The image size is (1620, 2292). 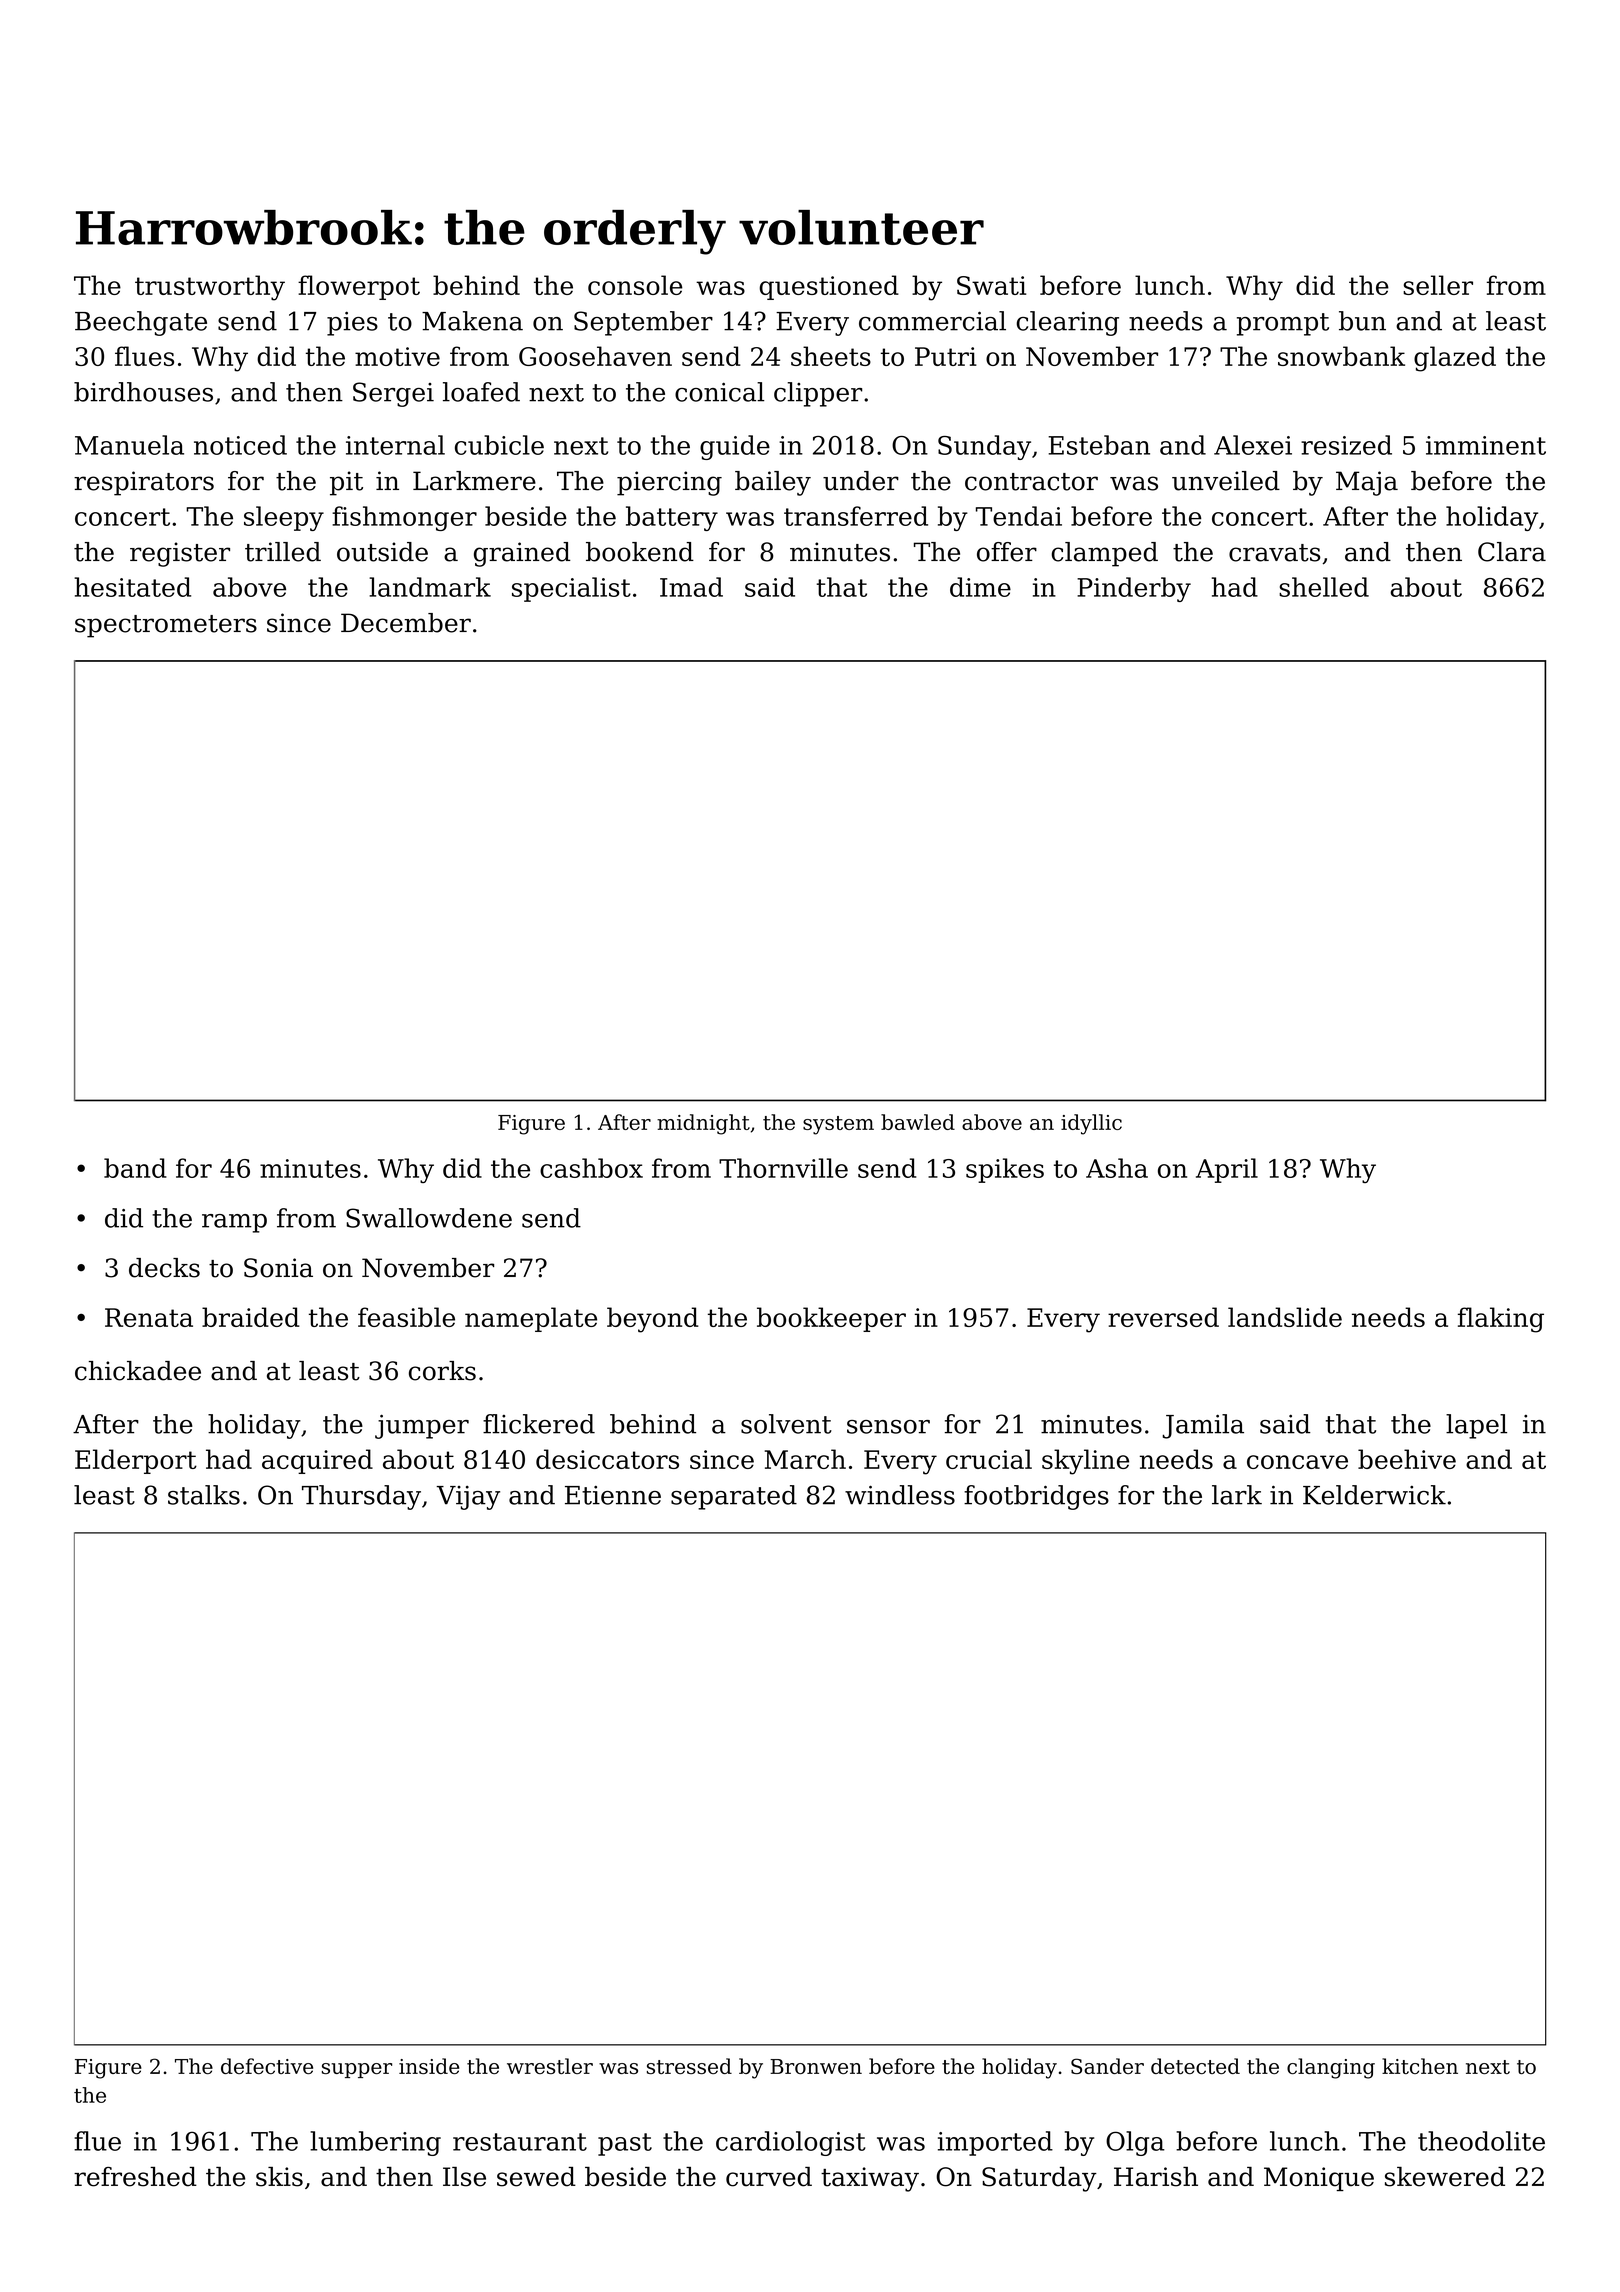 What do you see at coordinates (571, 589) in the page?
I see `specialist` at bounding box center [571, 589].
